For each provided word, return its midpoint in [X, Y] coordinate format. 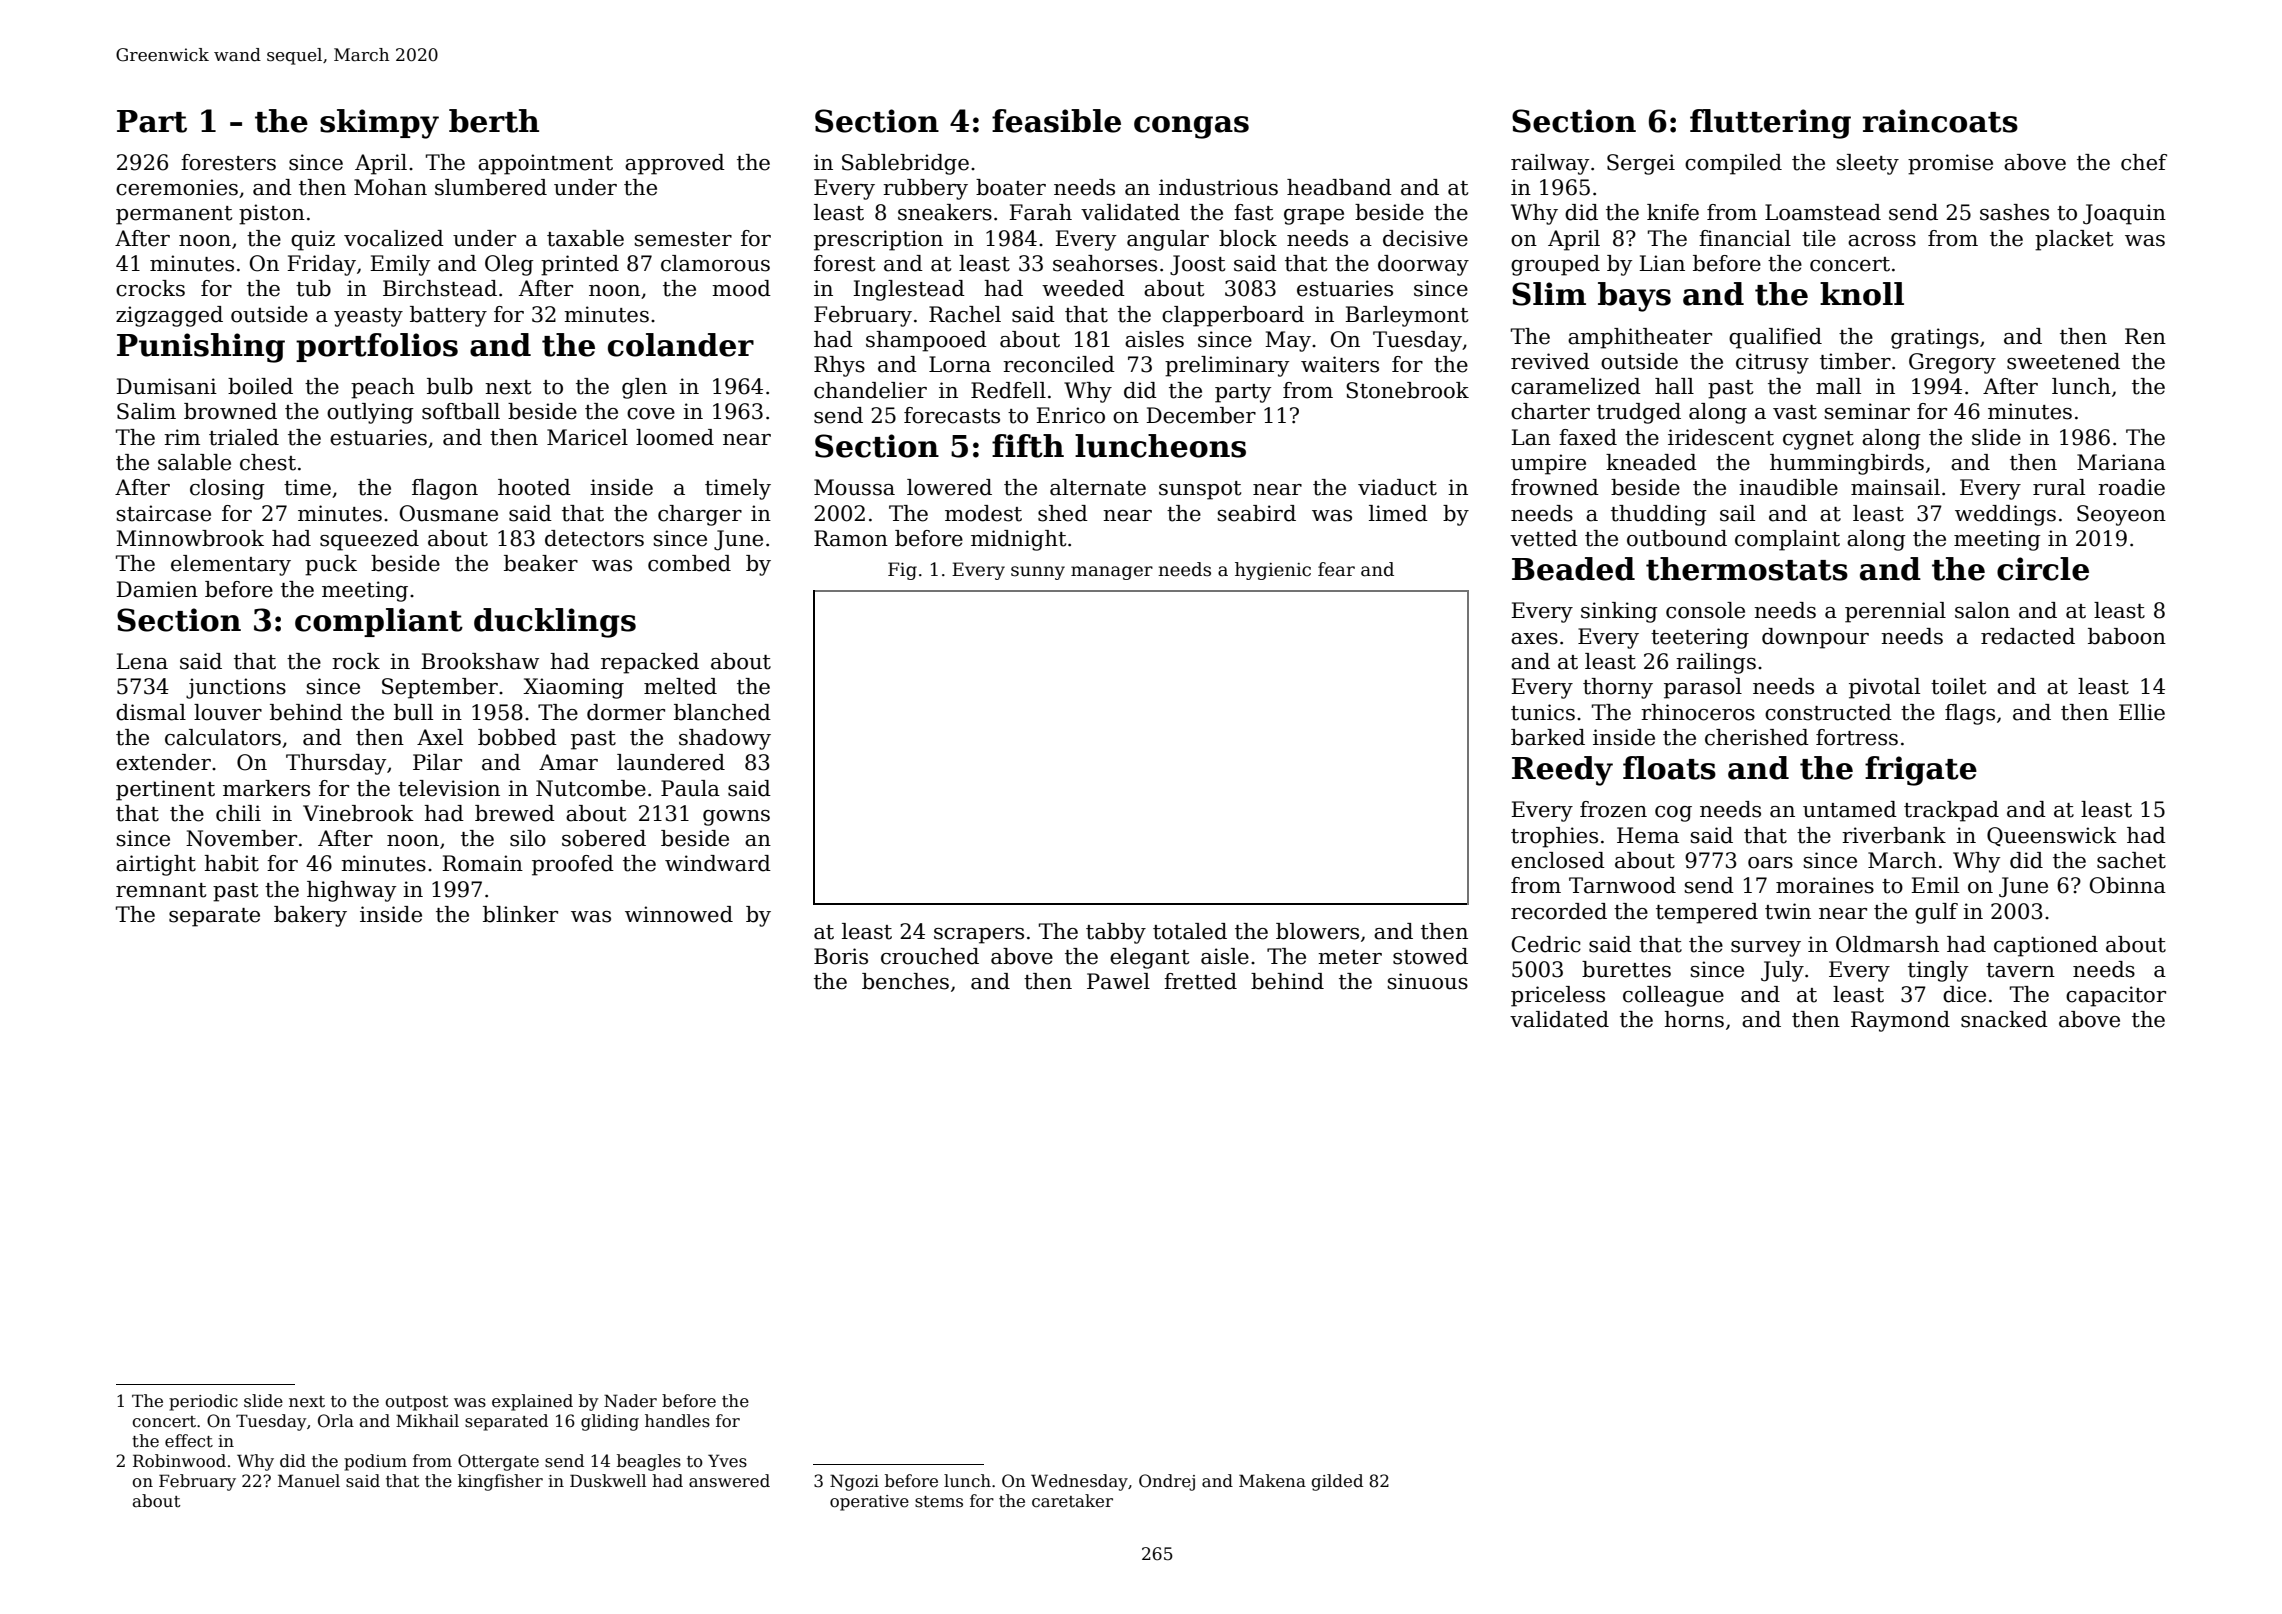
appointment [545, 164]
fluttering [1770, 124]
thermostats [1747, 569]
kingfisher [500, 1482]
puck [331, 565]
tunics [1543, 712]
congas [1191, 127]
